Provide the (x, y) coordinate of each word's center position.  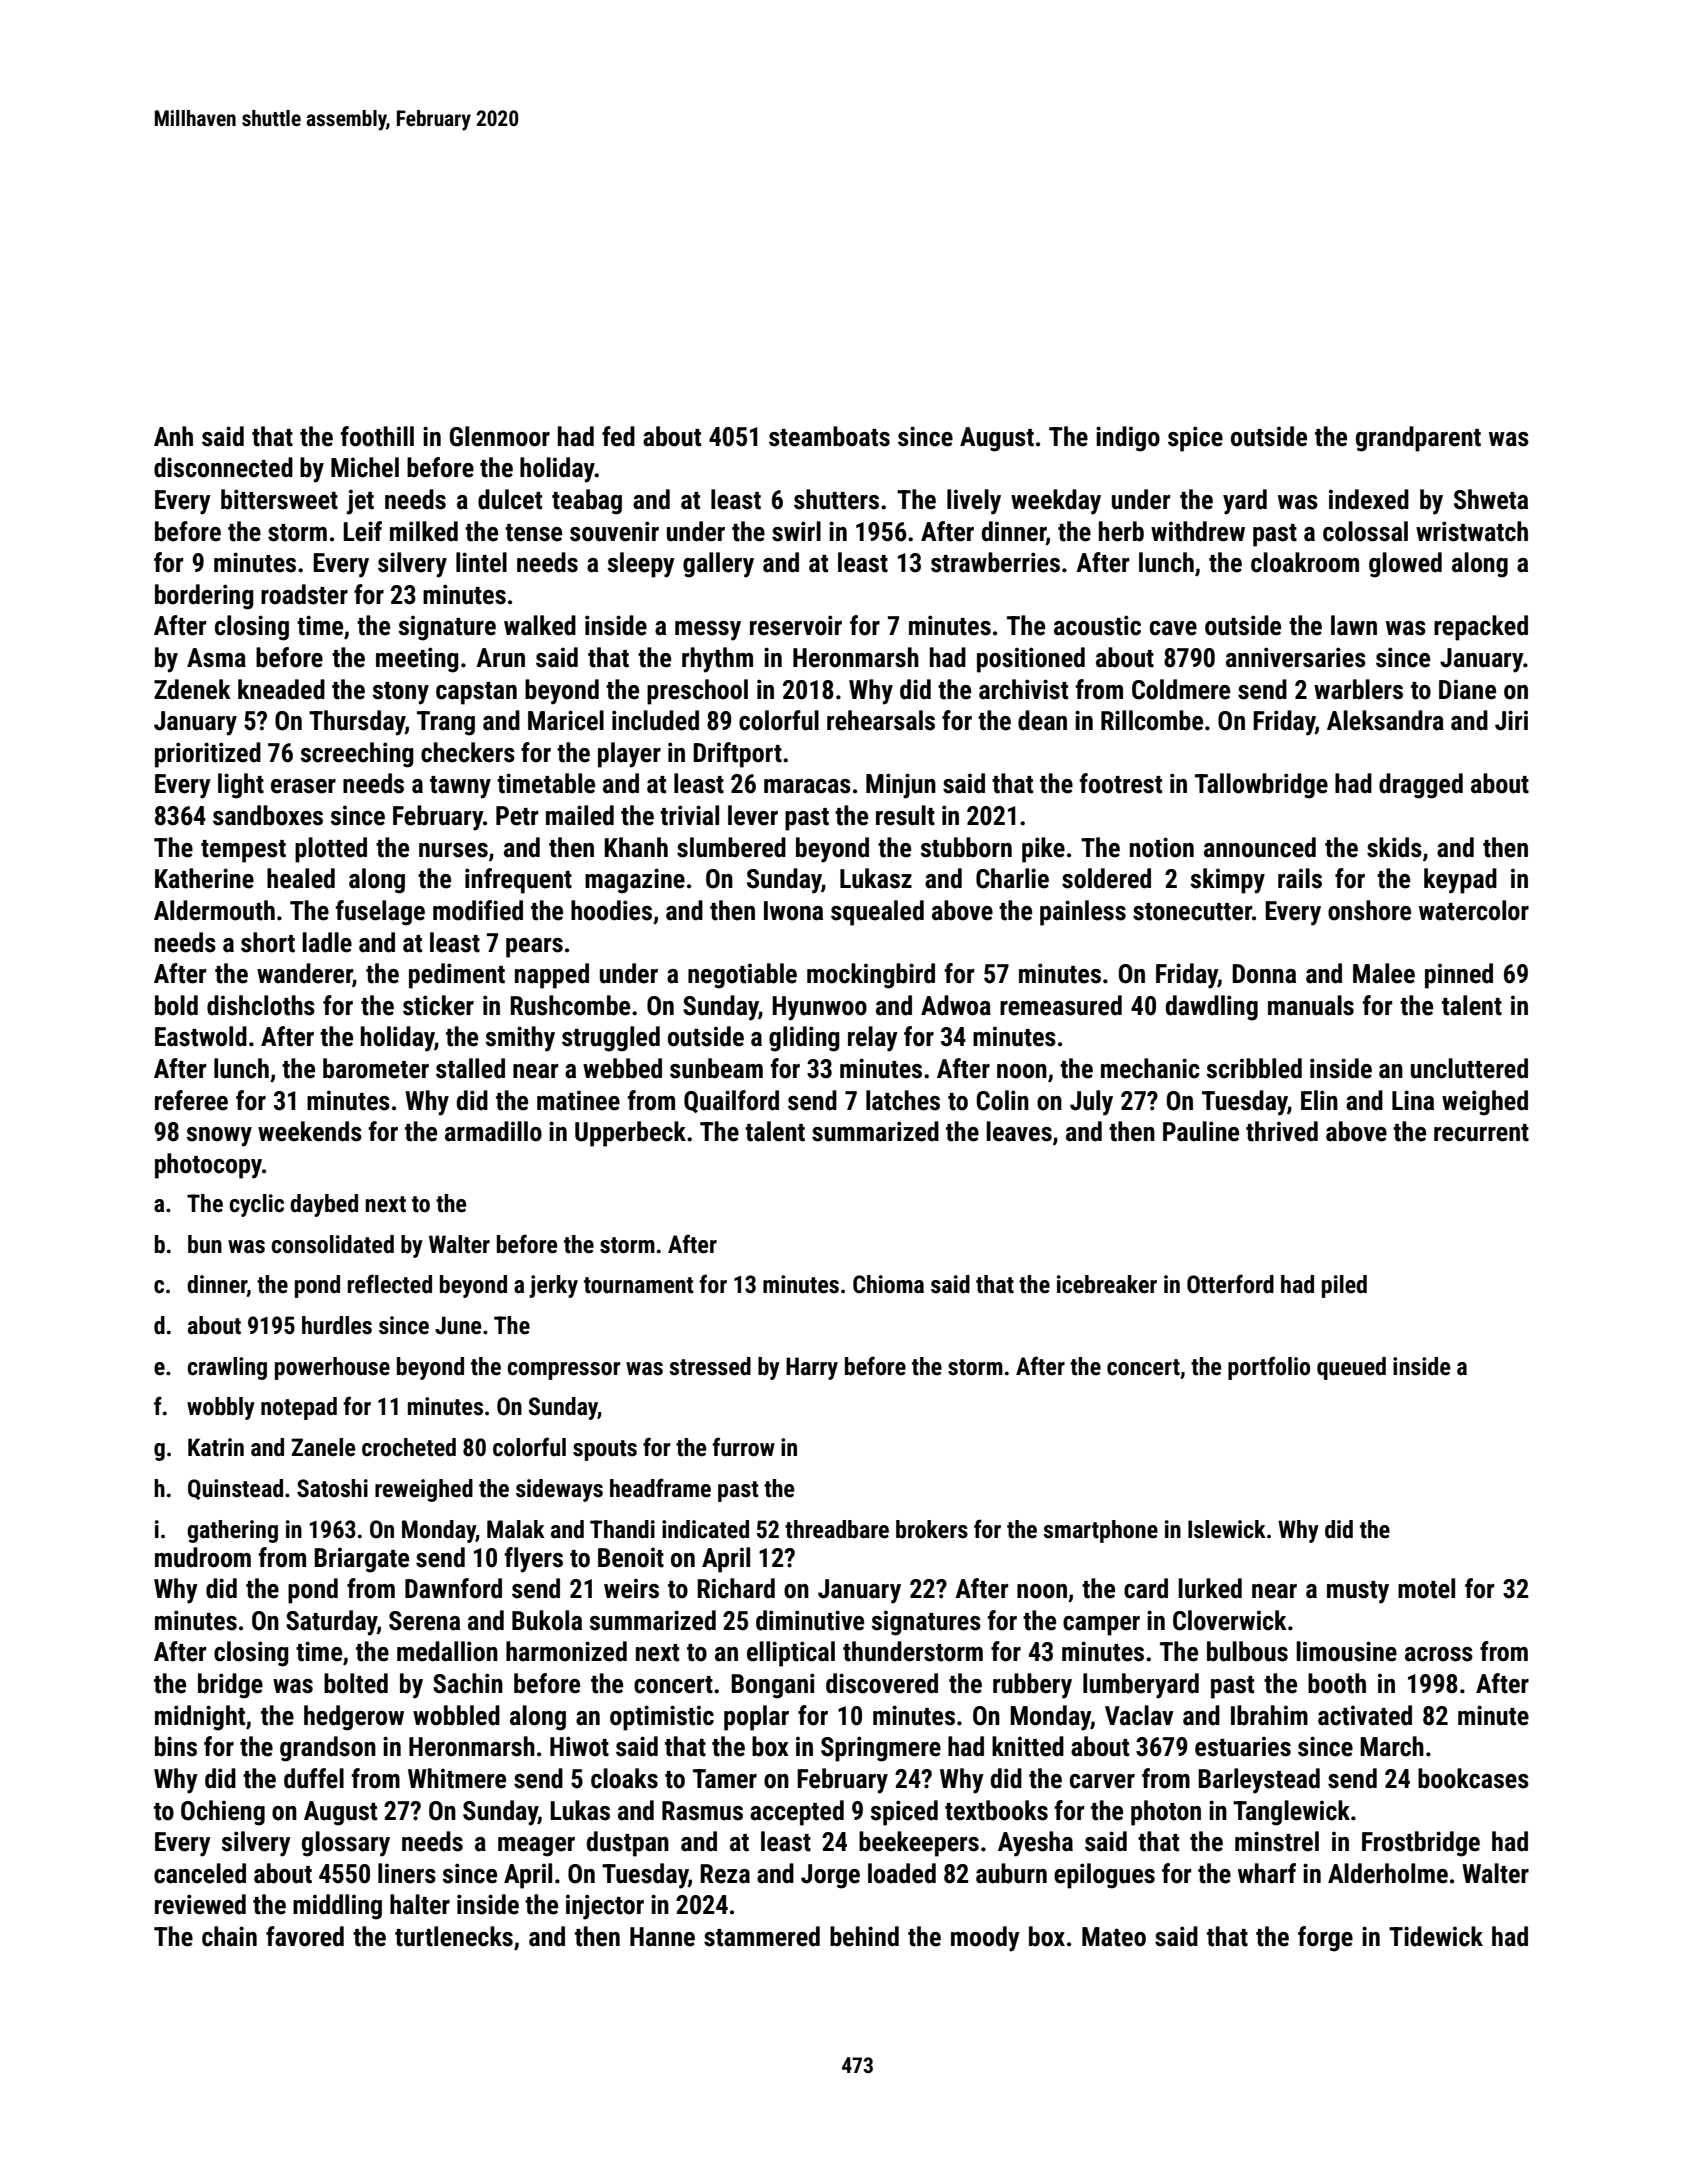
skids (1394, 847)
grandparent (1418, 439)
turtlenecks (454, 1936)
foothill (377, 436)
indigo (1128, 439)
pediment (457, 976)
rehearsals (881, 720)
